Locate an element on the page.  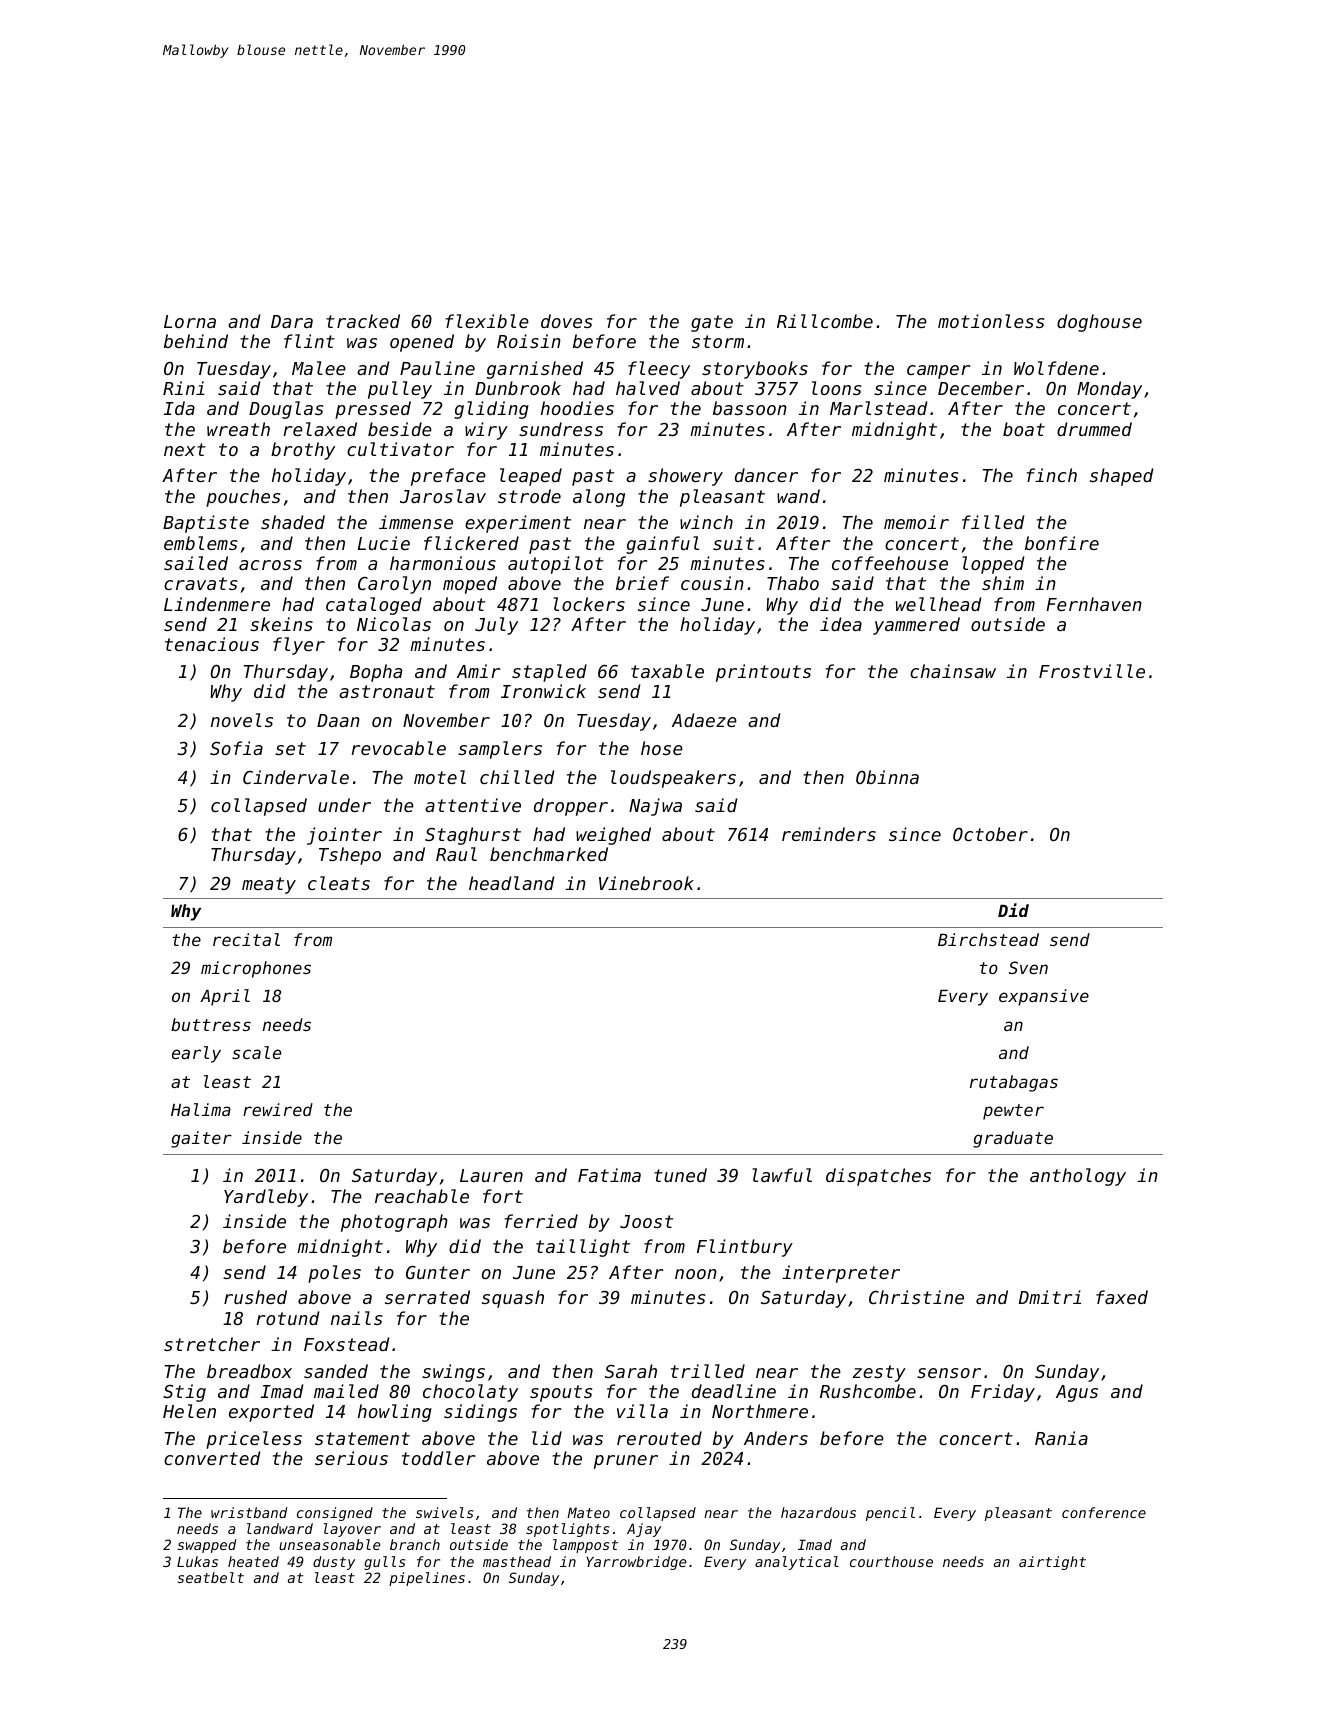
masthead is located at coordinates (517, 1561).
